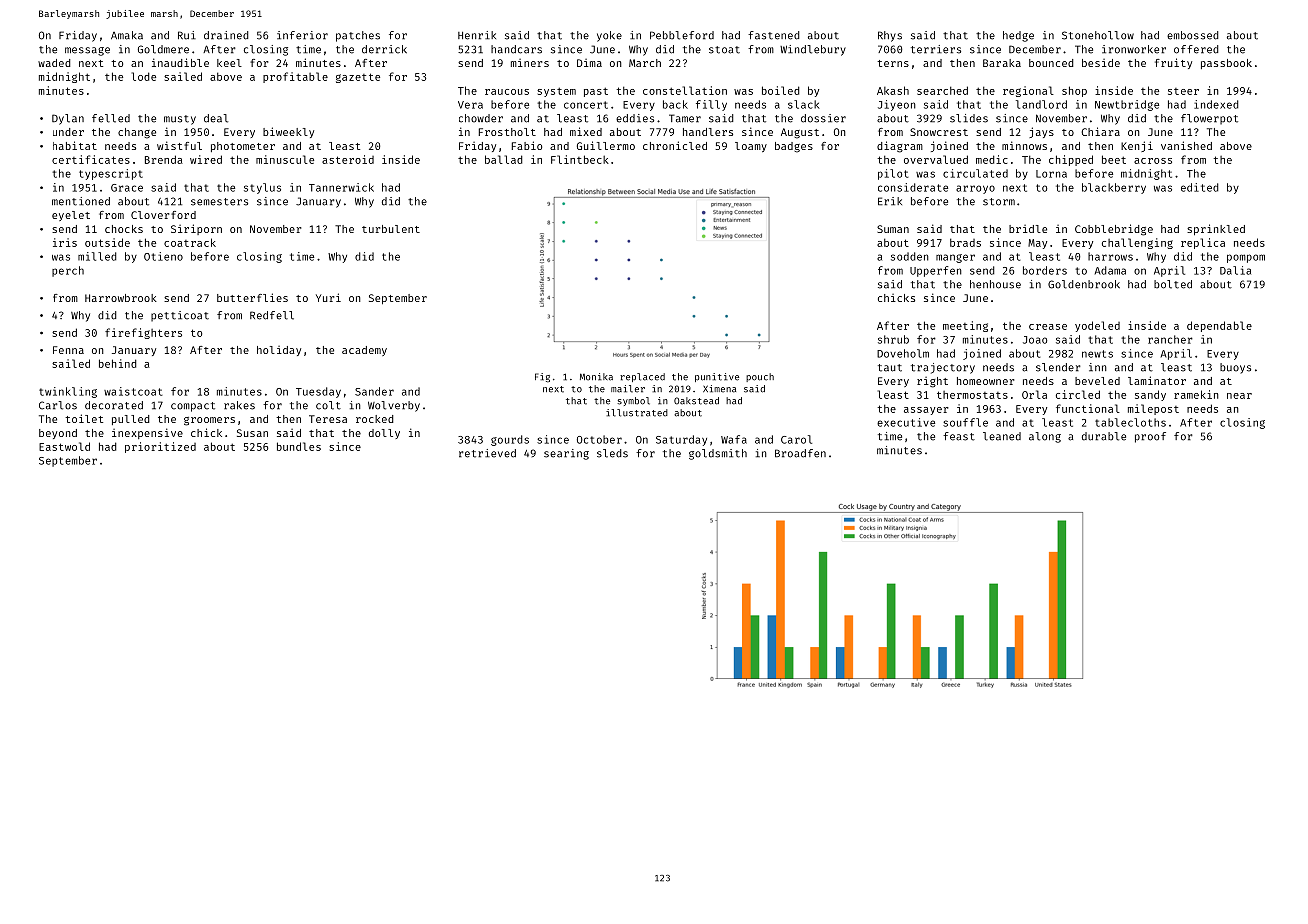 This image has width=1308, height=924. I want to click on crease, so click(1048, 327).
